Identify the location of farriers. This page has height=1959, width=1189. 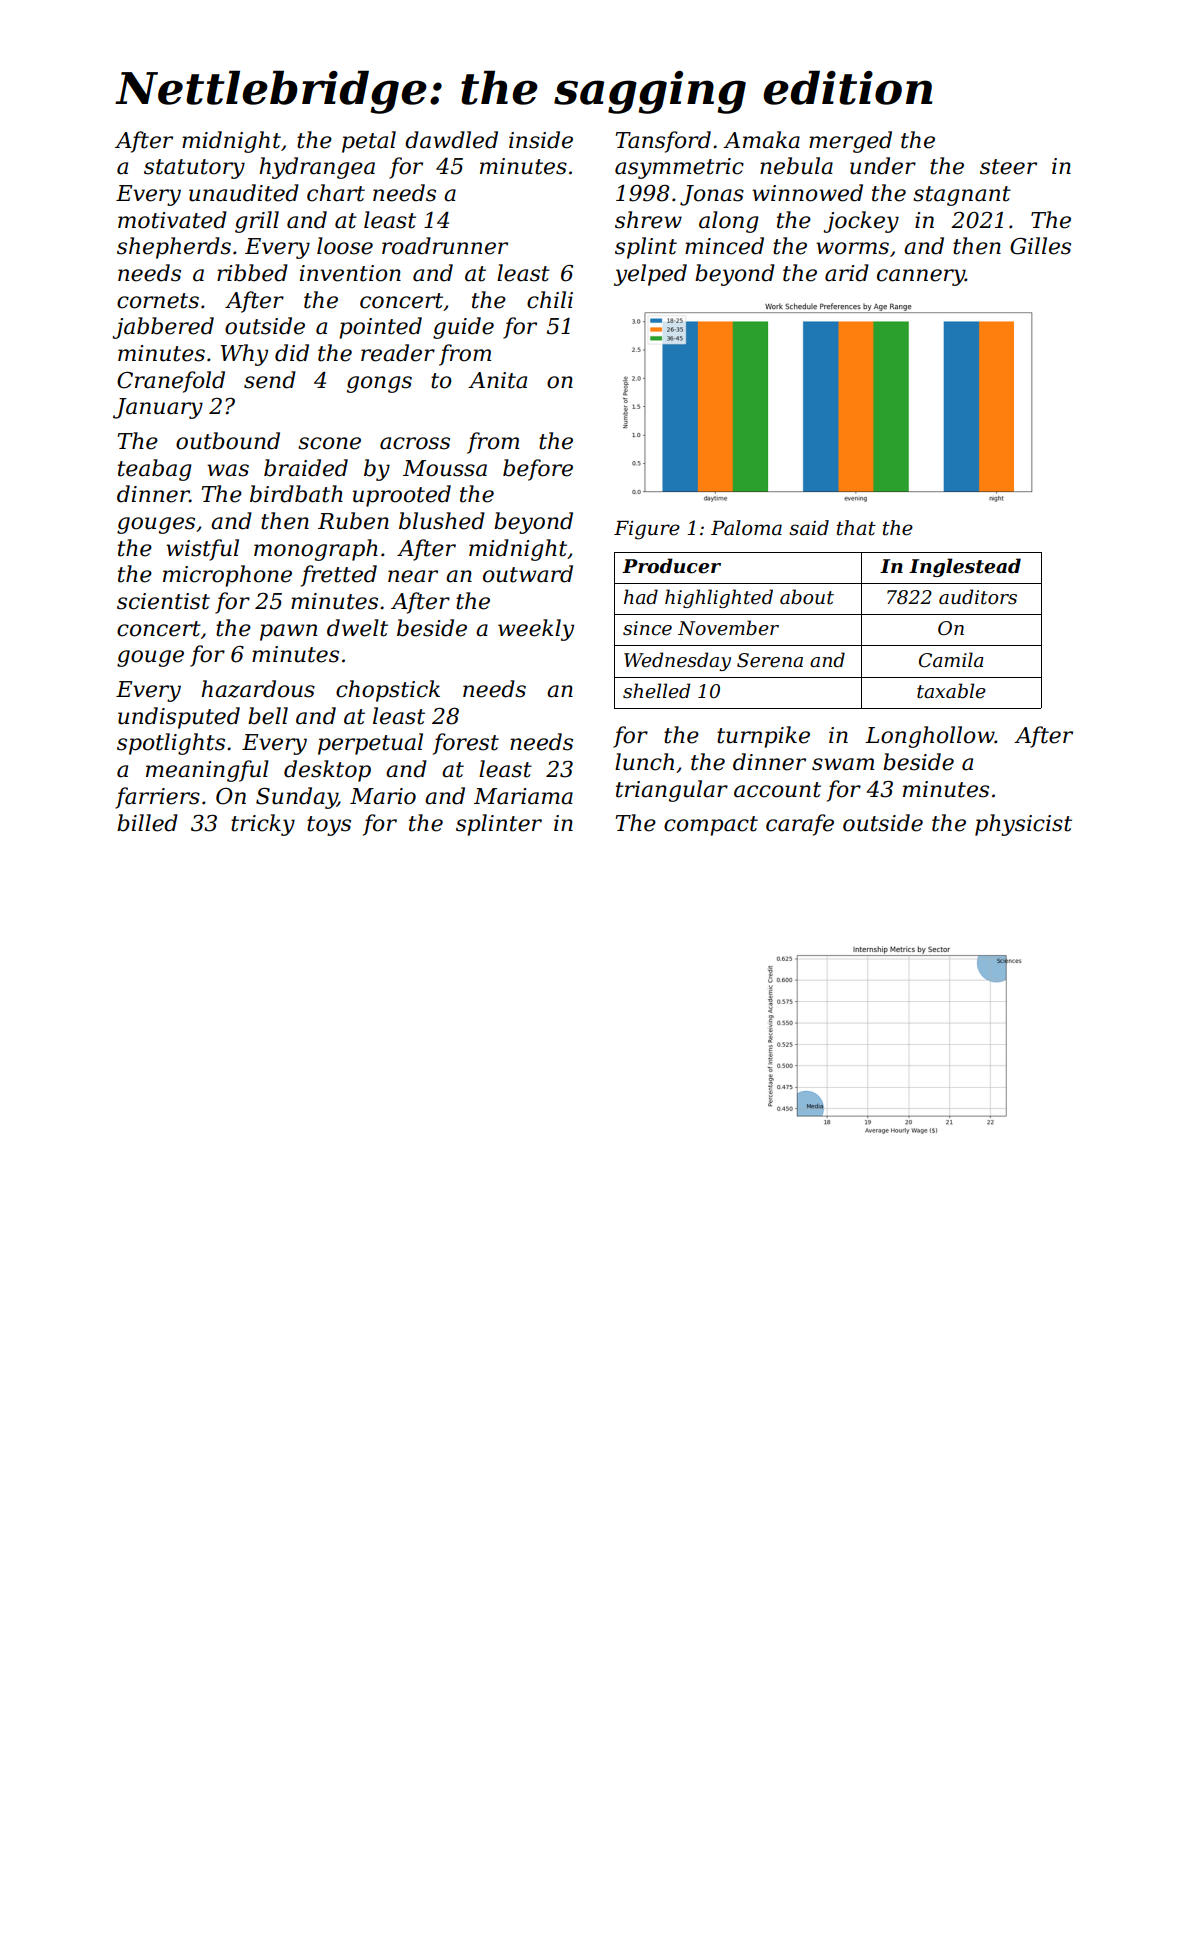
(157, 798).
